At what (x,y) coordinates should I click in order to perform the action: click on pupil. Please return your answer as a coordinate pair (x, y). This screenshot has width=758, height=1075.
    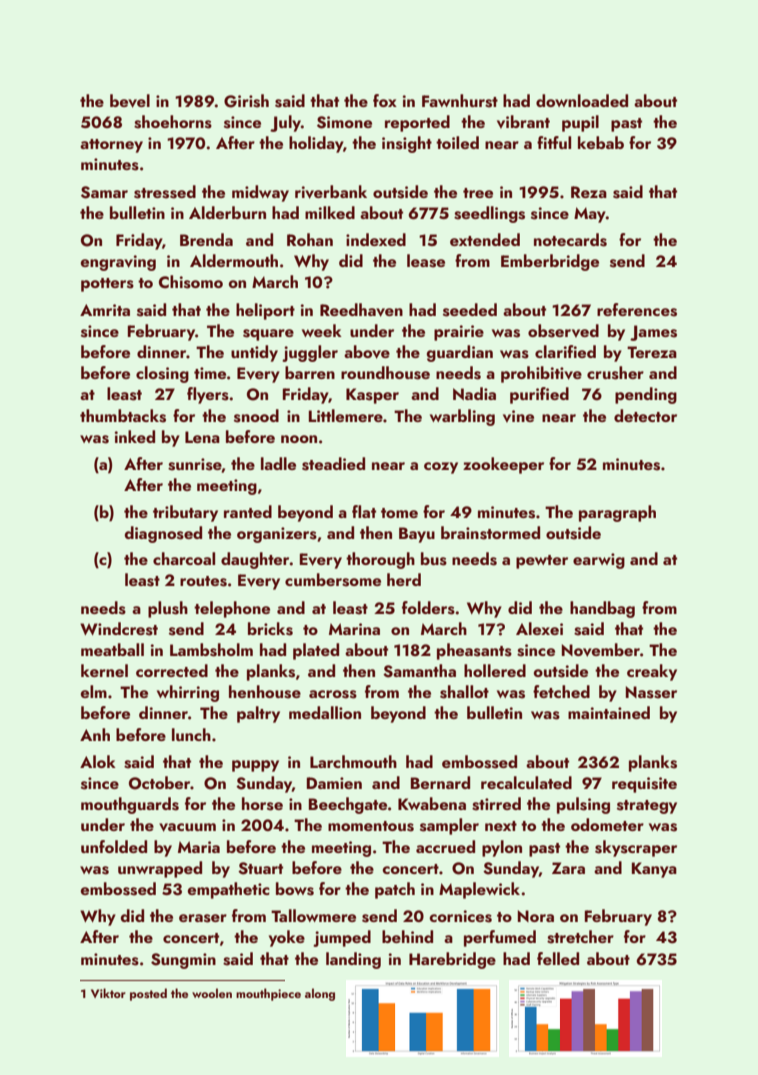
    Looking at the image, I should click on (580, 123).
